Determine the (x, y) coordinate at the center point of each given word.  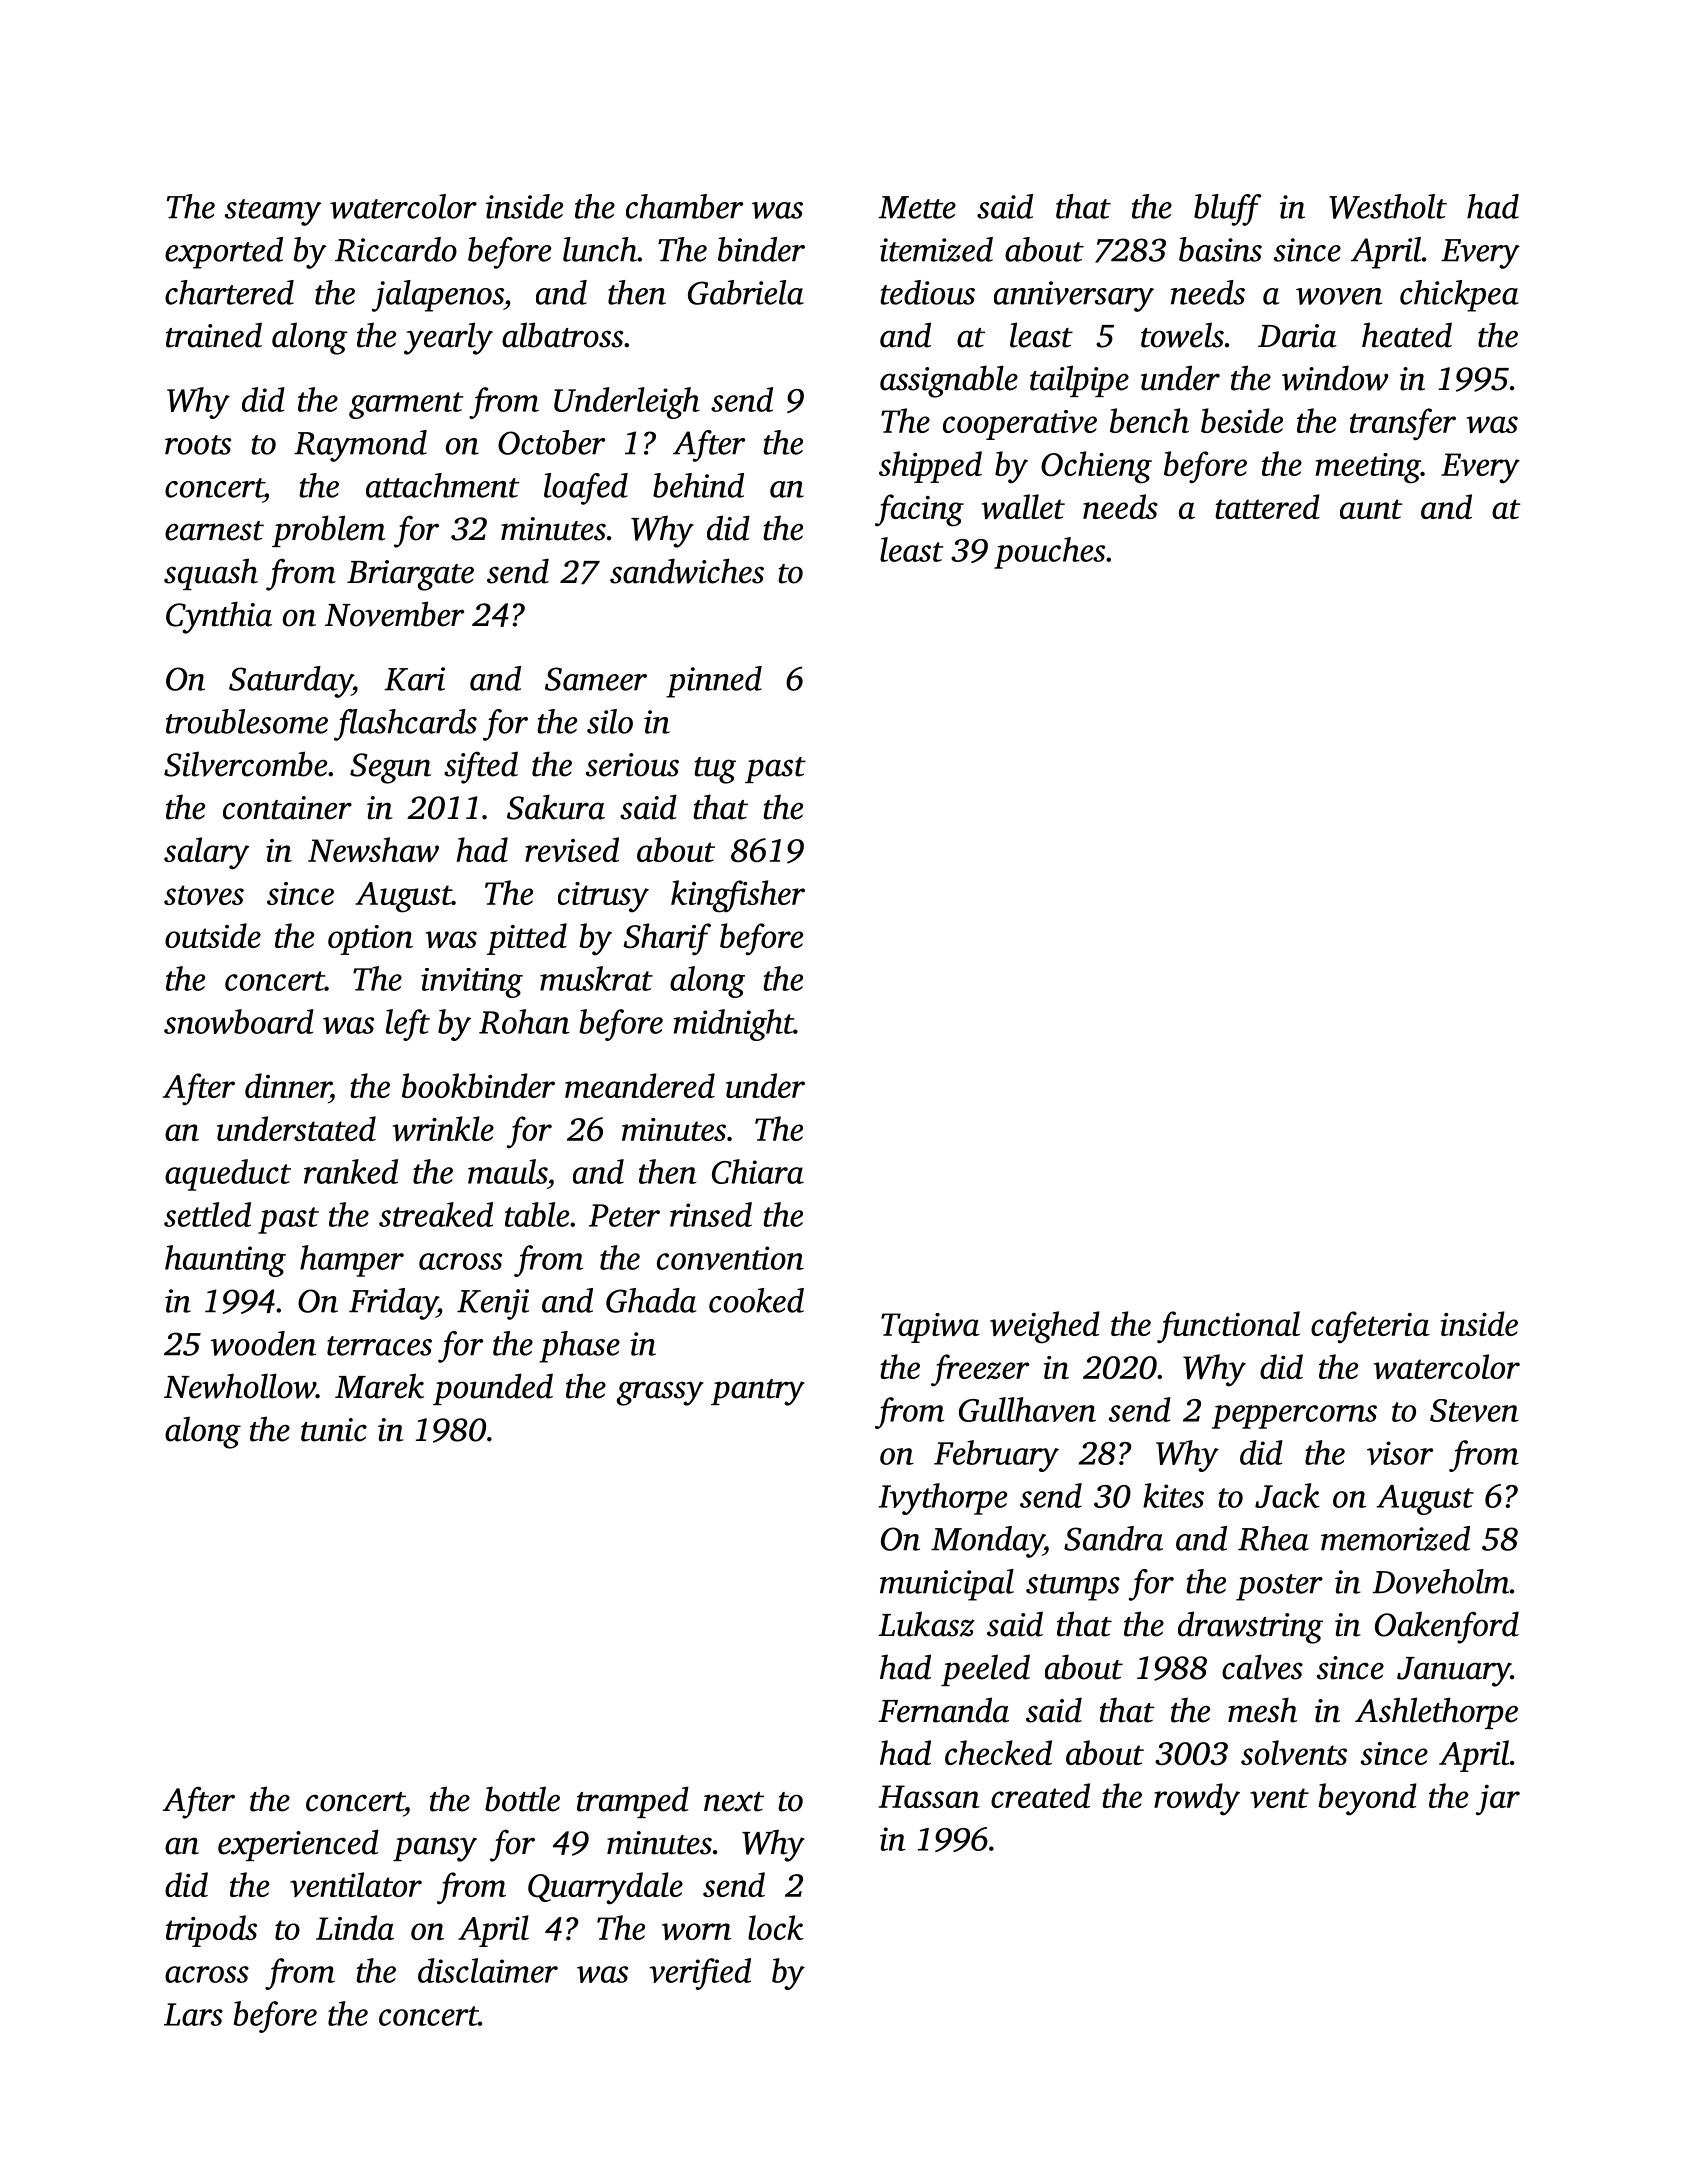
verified (700, 1974)
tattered (1267, 506)
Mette (917, 207)
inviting (472, 983)
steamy (273, 212)
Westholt (1388, 206)
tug (715, 770)
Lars (193, 2014)
